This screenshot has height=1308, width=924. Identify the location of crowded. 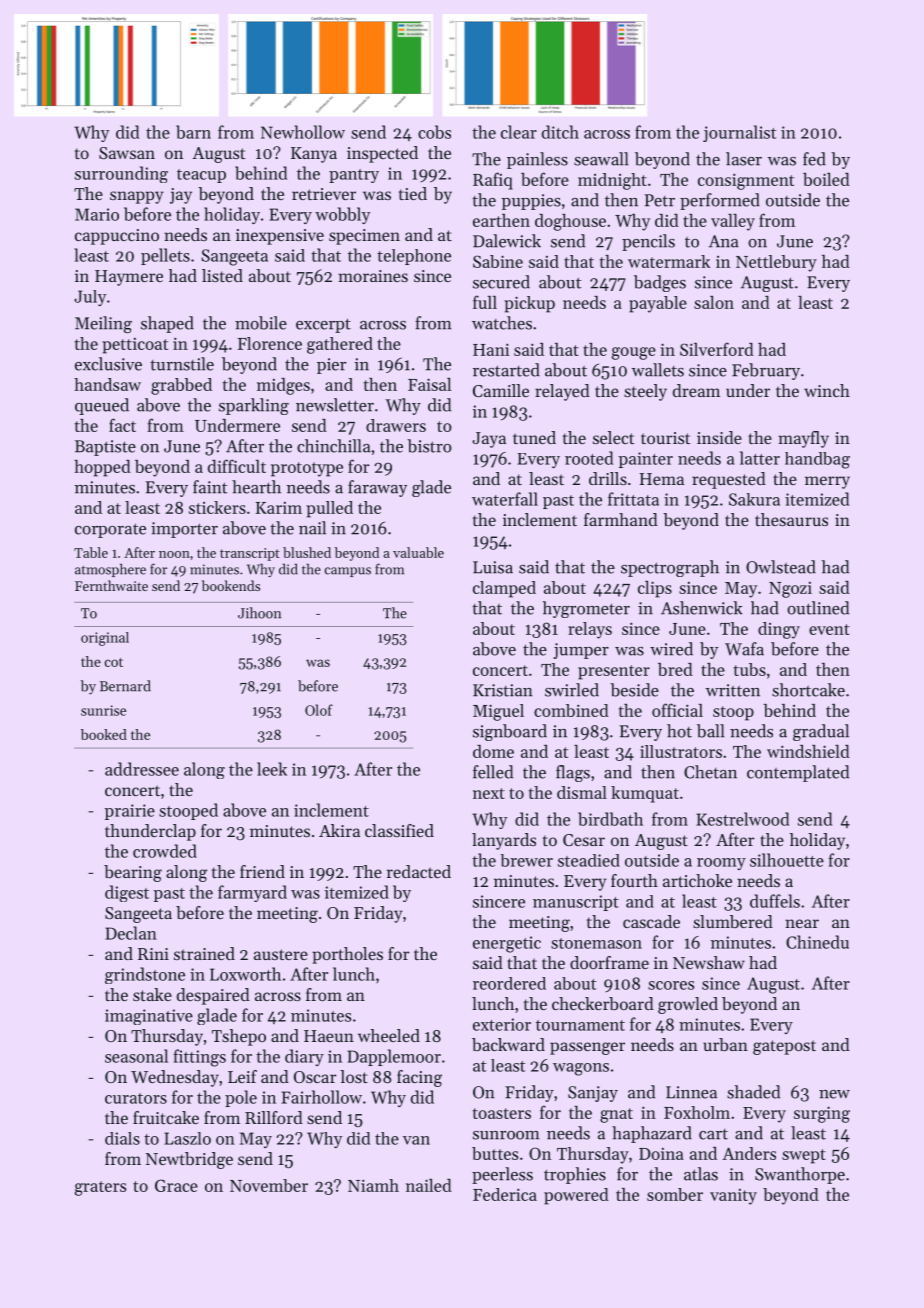
(165, 851).
